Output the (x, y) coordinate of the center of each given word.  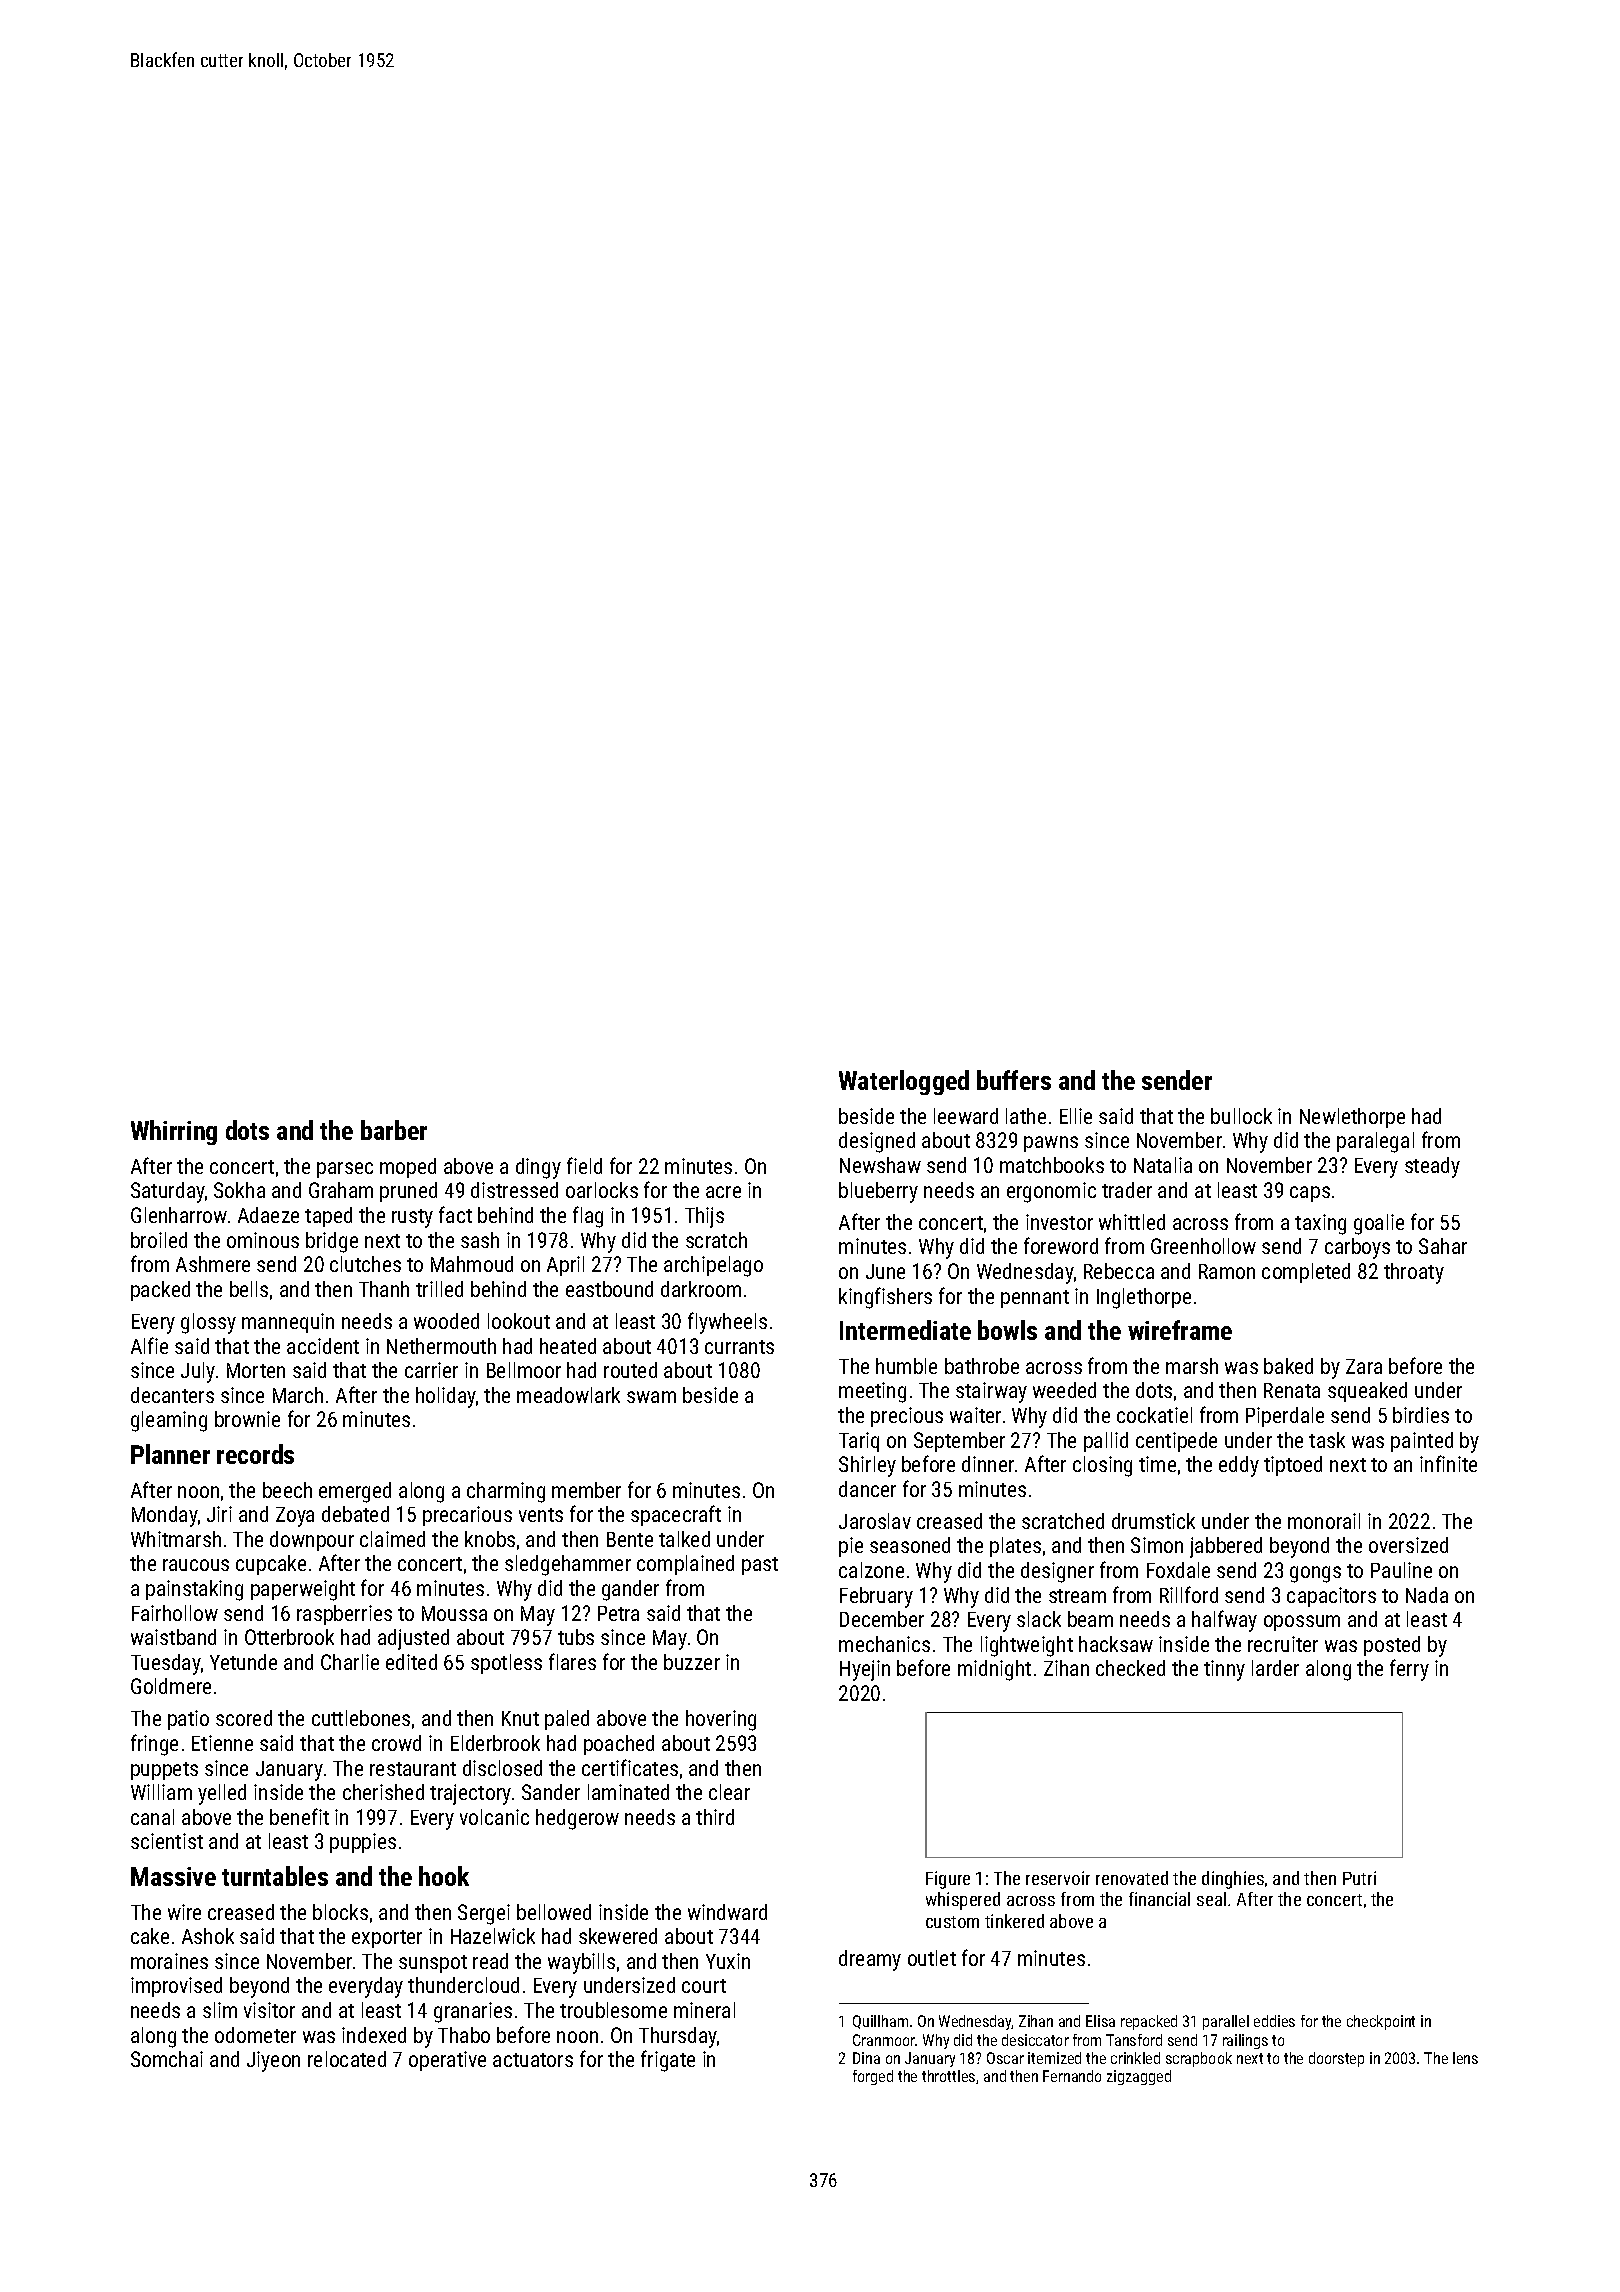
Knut (520, 1718)
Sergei (484, 1914)
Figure (948, 1880)
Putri (1359, 1878)
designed (877, 1142)
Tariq (859, 1442)
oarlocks (602, 1190)
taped (328, 1217)
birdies (1421, 1415)
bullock (1241, 1116)
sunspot (433, 1964)
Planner (170, 1454)
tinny (1224, 1670)
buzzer (692, 1662)
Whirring (174, 1132)
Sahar (1443, 1246)
